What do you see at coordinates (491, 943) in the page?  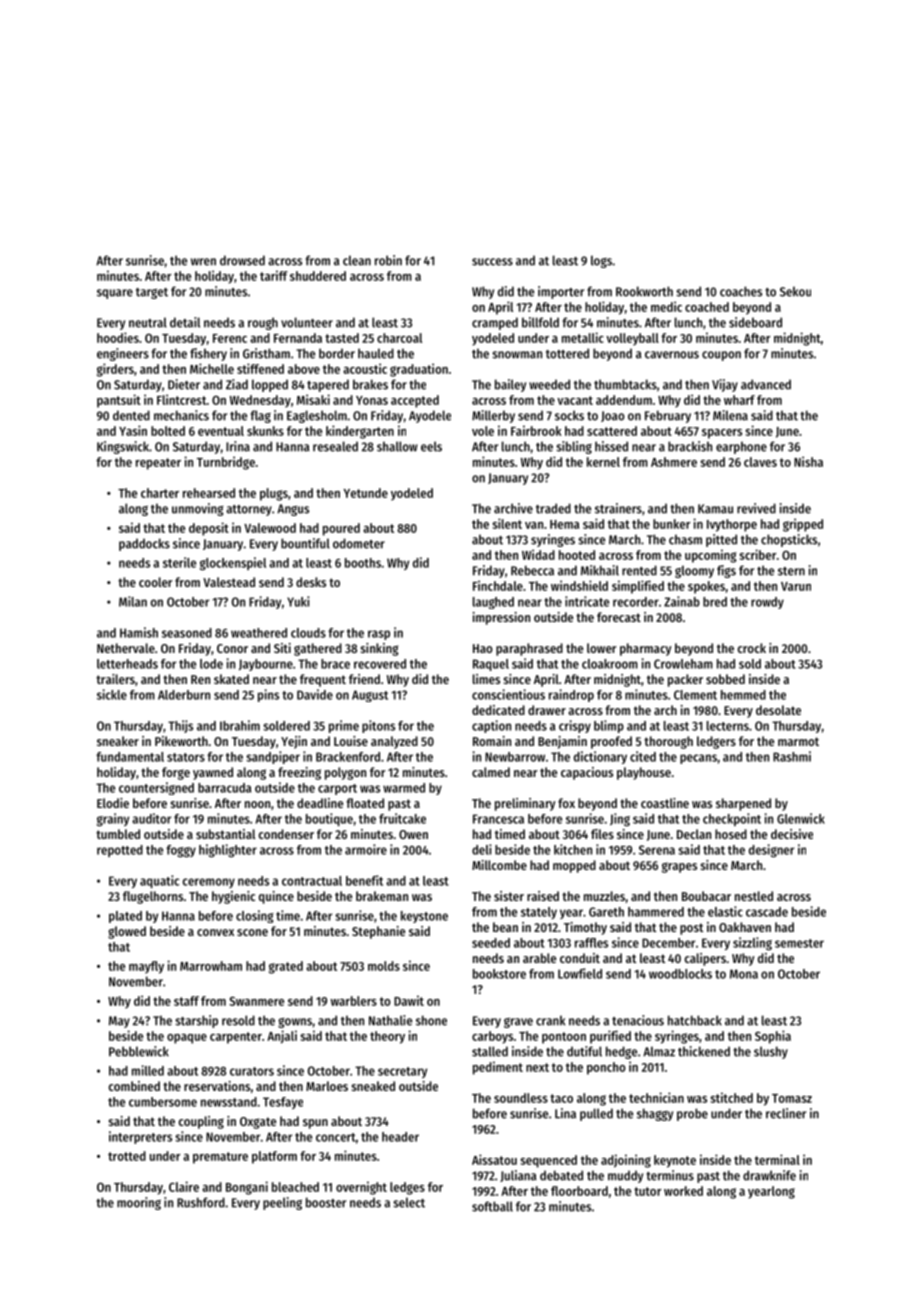 I see `seeded` at bounding box center [491, 943].
